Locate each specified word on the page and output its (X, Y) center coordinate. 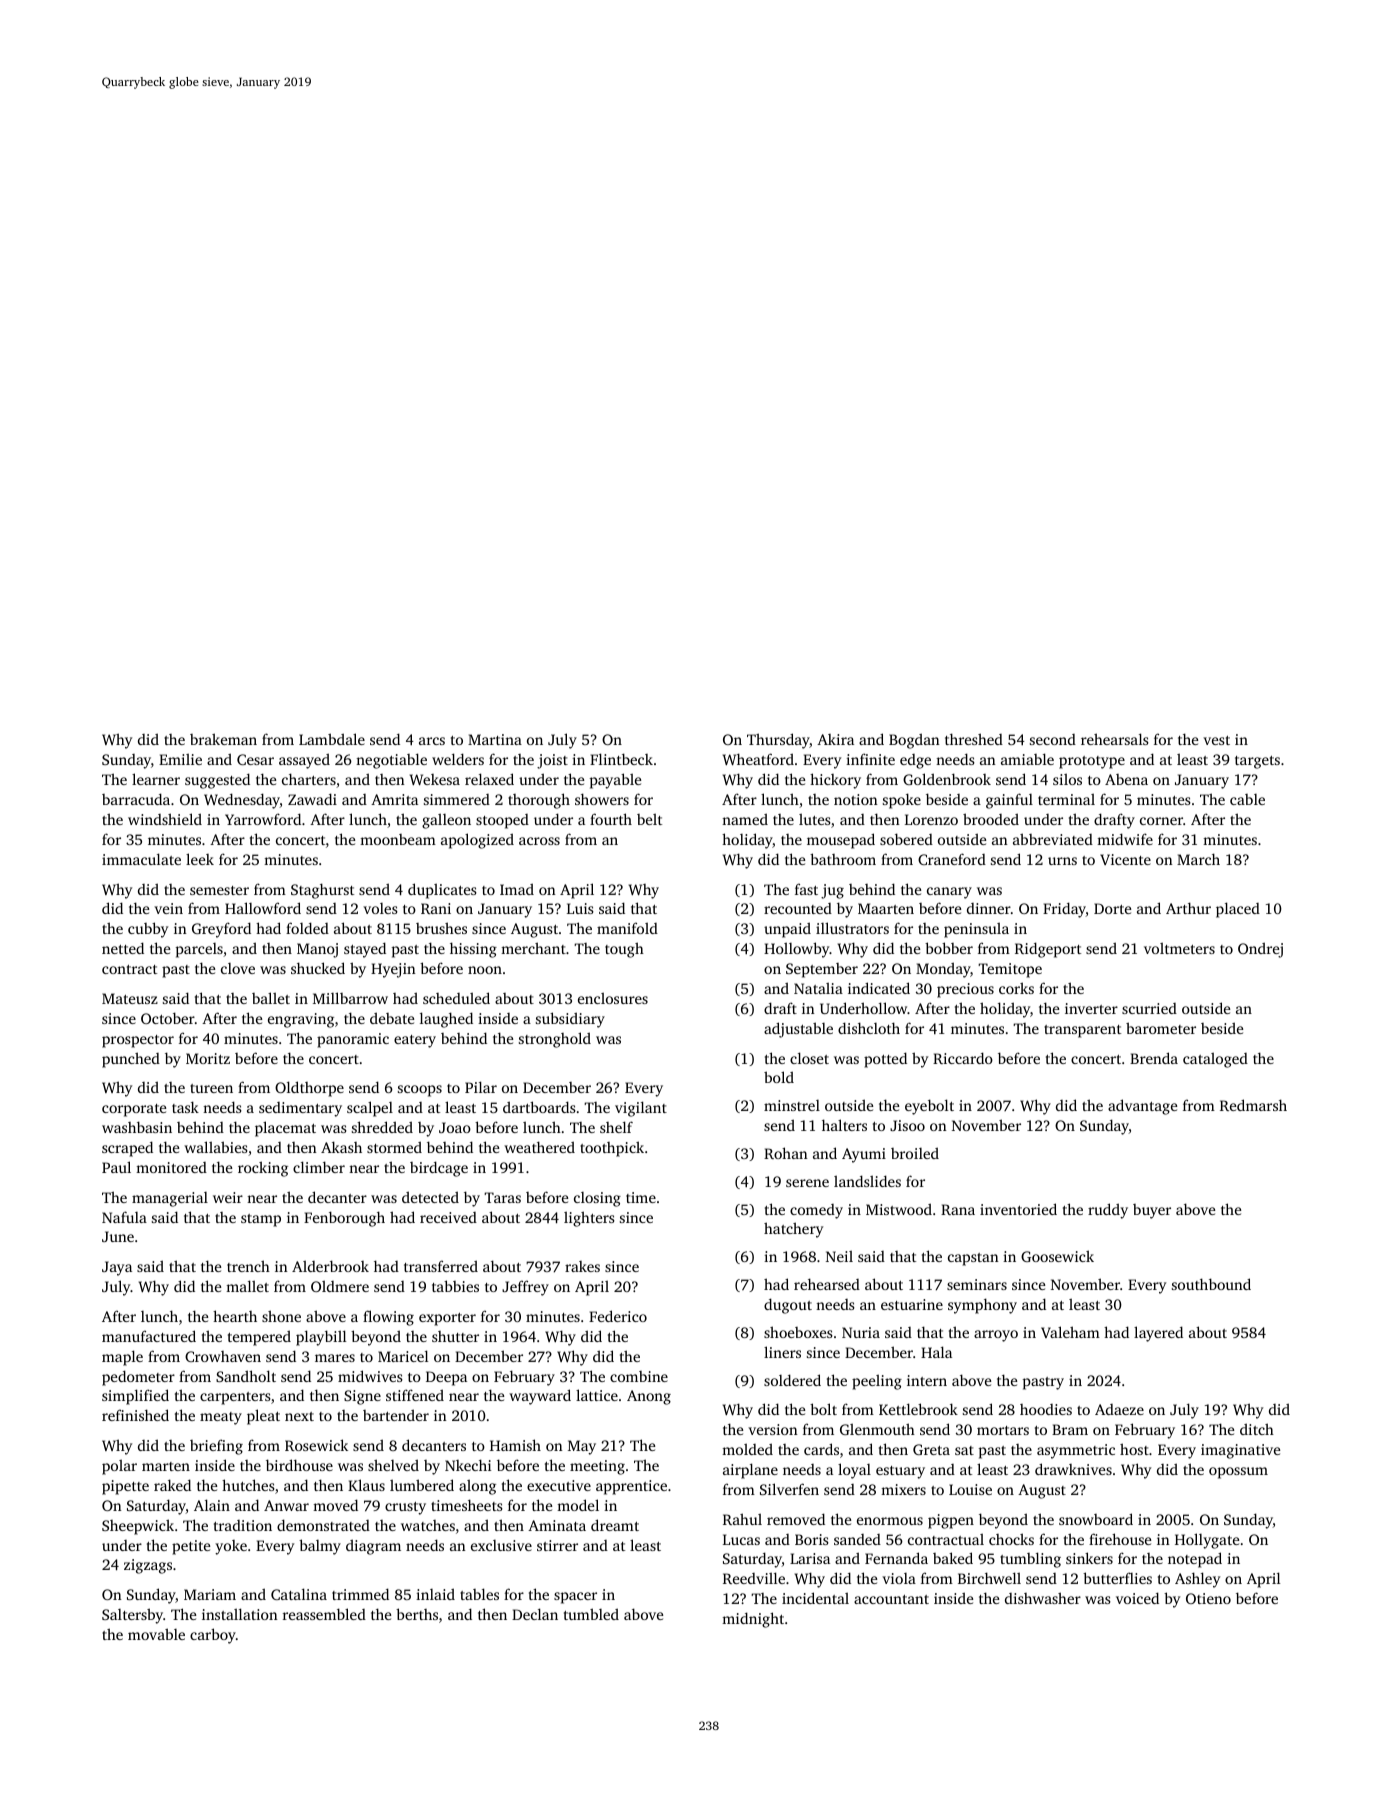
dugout (788, 1306)
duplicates (442, 891)
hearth (235, 1316)
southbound (1211, 1284)
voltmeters (1179, 948)
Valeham (1070, 1332)
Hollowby (797, 950)
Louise (970, 1489)
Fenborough (344, 1219)
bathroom (843, 859)
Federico (618, 1316)
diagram (373, 1547)
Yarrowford (263, 819)
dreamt (615, 1525)
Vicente (1125, 859)
